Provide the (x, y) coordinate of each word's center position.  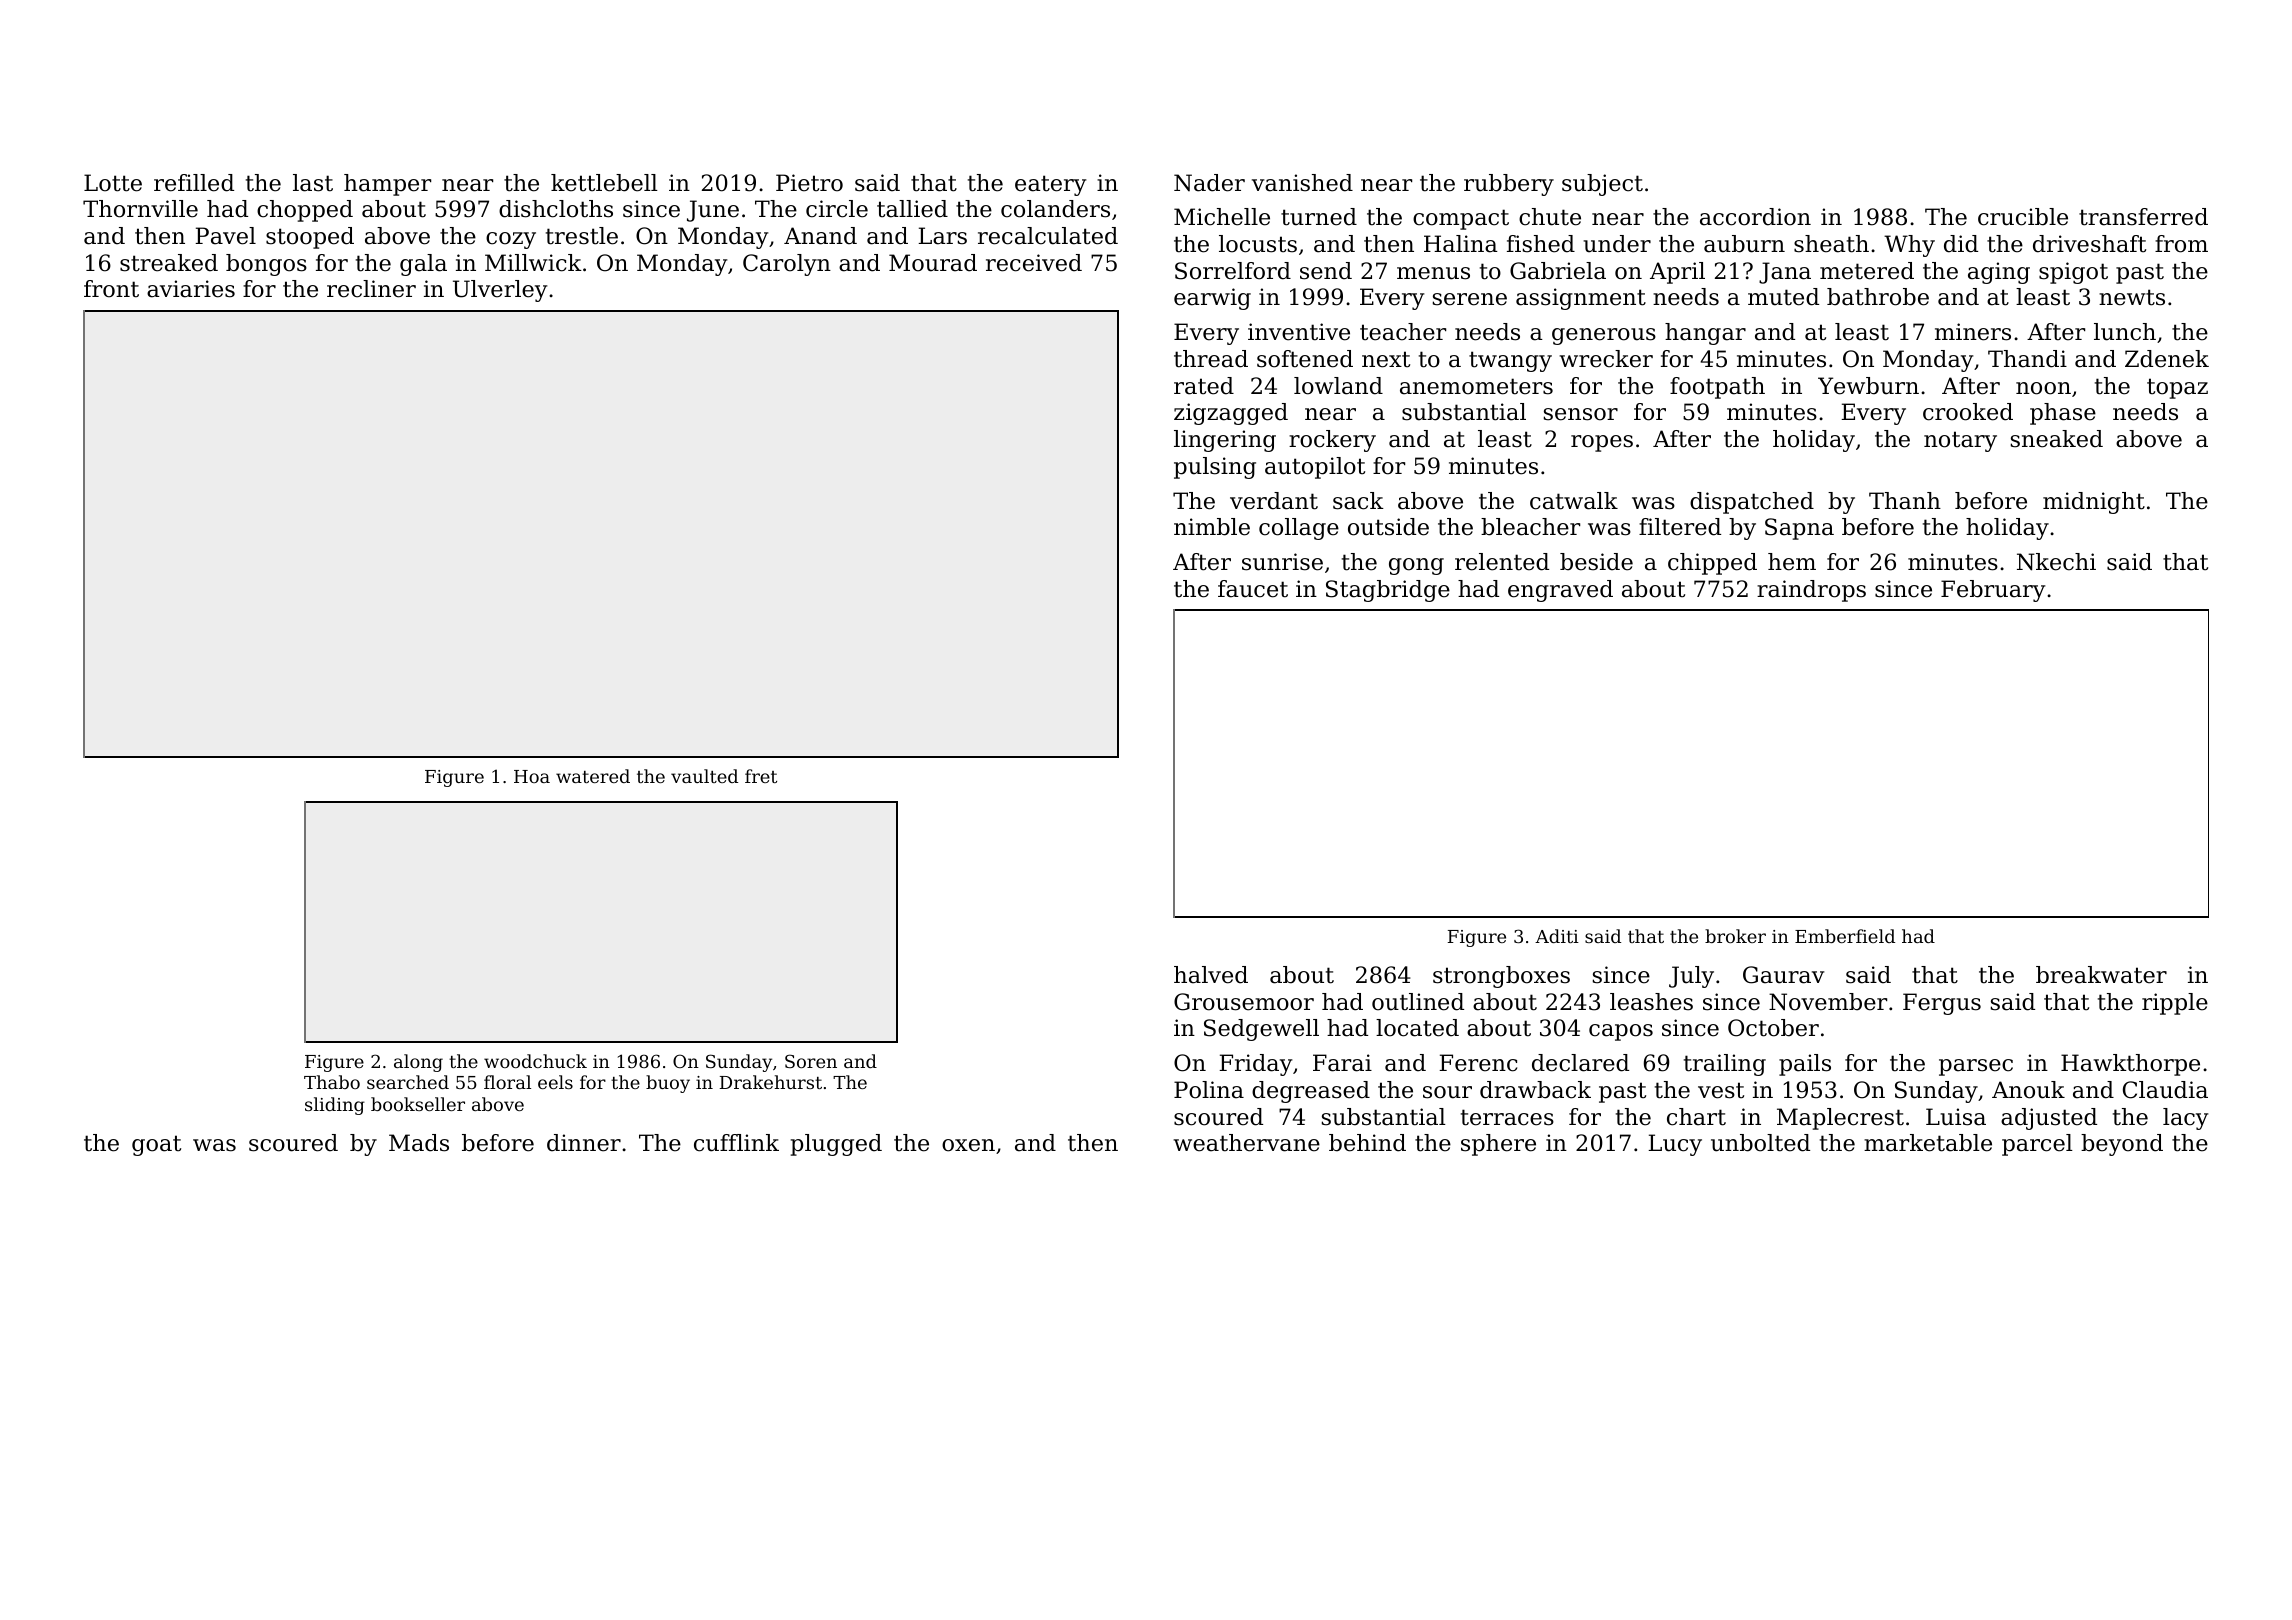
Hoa (532, 776)
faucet (1253, 589)
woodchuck (535, 1061)
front (111, 289)
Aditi (1557, 936)
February (1993, 591)
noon (2043, 388)
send (1326, 271)
